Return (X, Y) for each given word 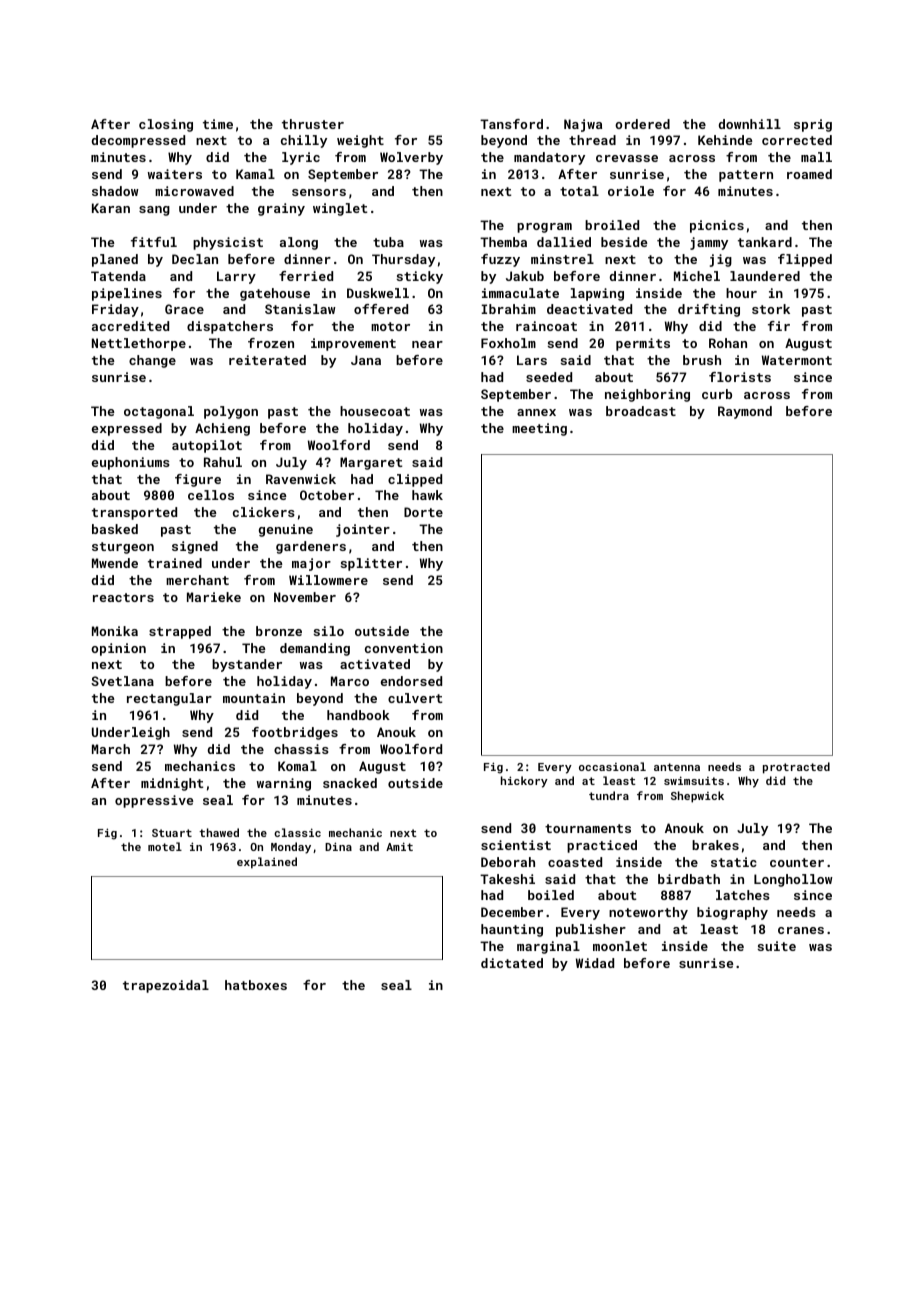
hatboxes (256, 985)
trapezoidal (166, 986)
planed (115, 260)
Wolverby (411, 158)
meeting (539, 429)
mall (816, 157)
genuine (286, 530)
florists (740, 377)
